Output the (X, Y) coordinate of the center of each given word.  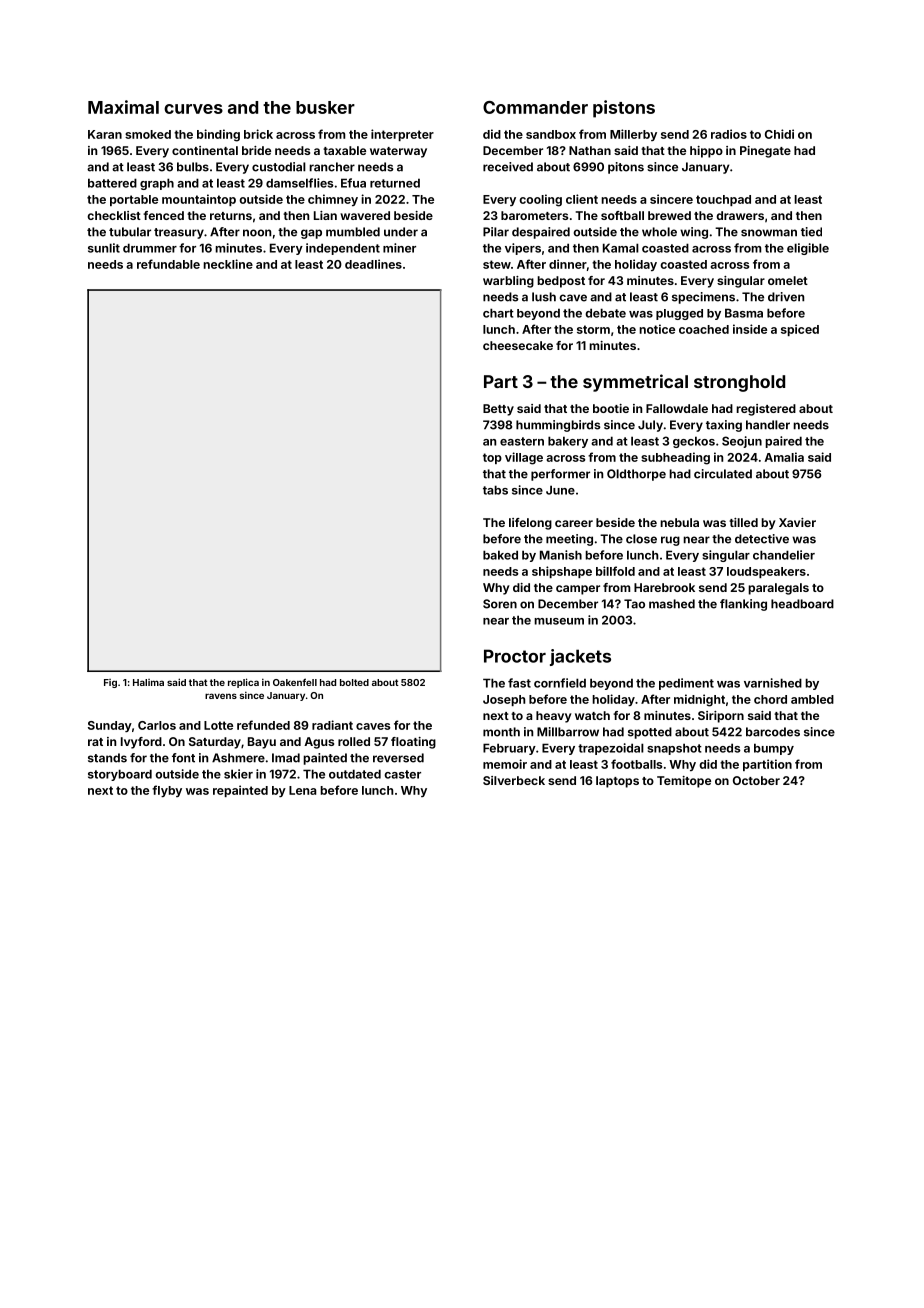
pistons (624, 109)
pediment (686, 684)
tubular (130, 232)
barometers (534, 215)
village (524, 458)
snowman (769, 233)
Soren (500, 604)
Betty (498, 410)
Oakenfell (295, 682)
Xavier (797, 522)
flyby (167, 791)
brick (258, 134)
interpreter (402, 135)
